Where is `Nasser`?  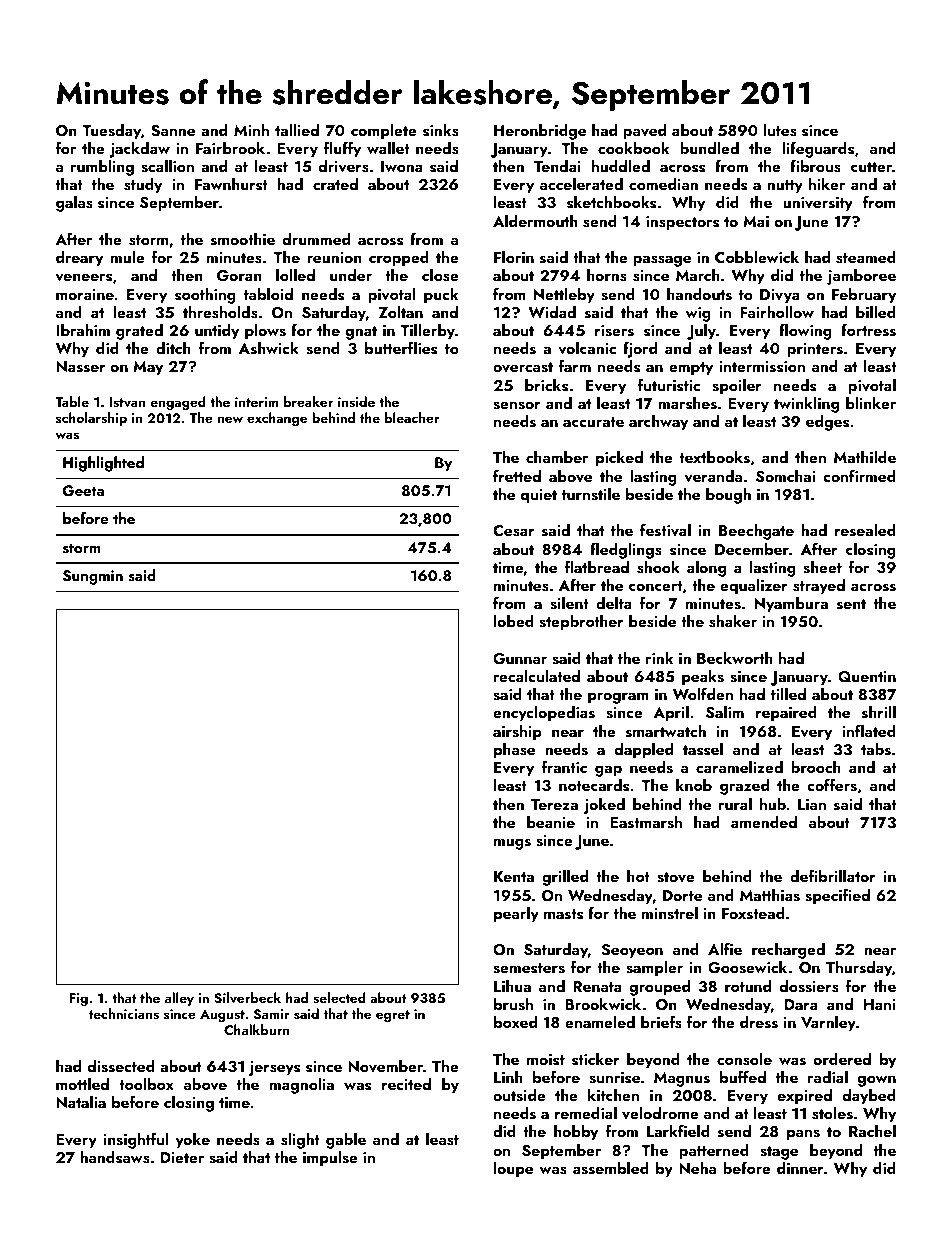
Nasser is located at coordinates (81, 367).
